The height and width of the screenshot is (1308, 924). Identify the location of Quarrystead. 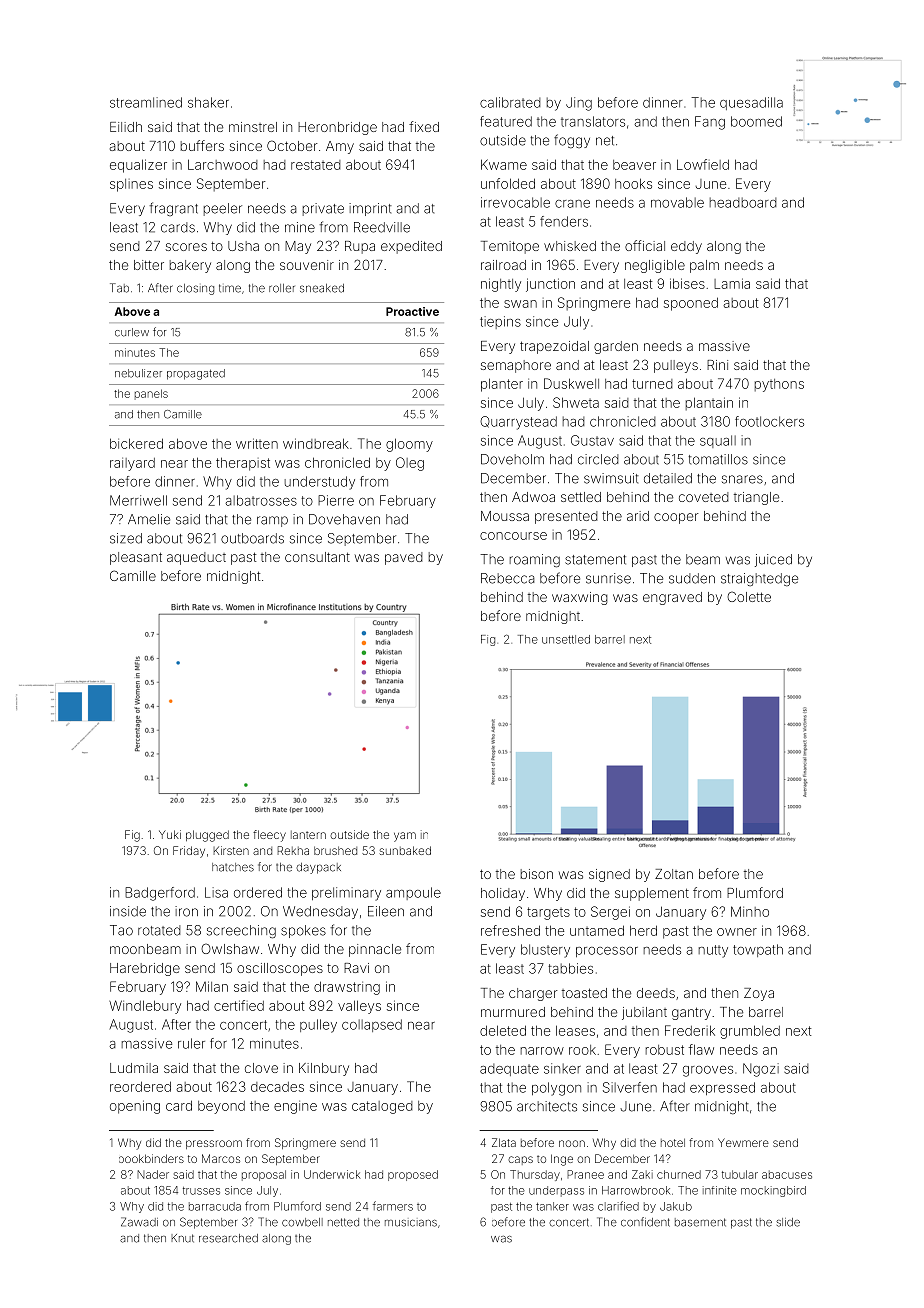
(518, 423).
